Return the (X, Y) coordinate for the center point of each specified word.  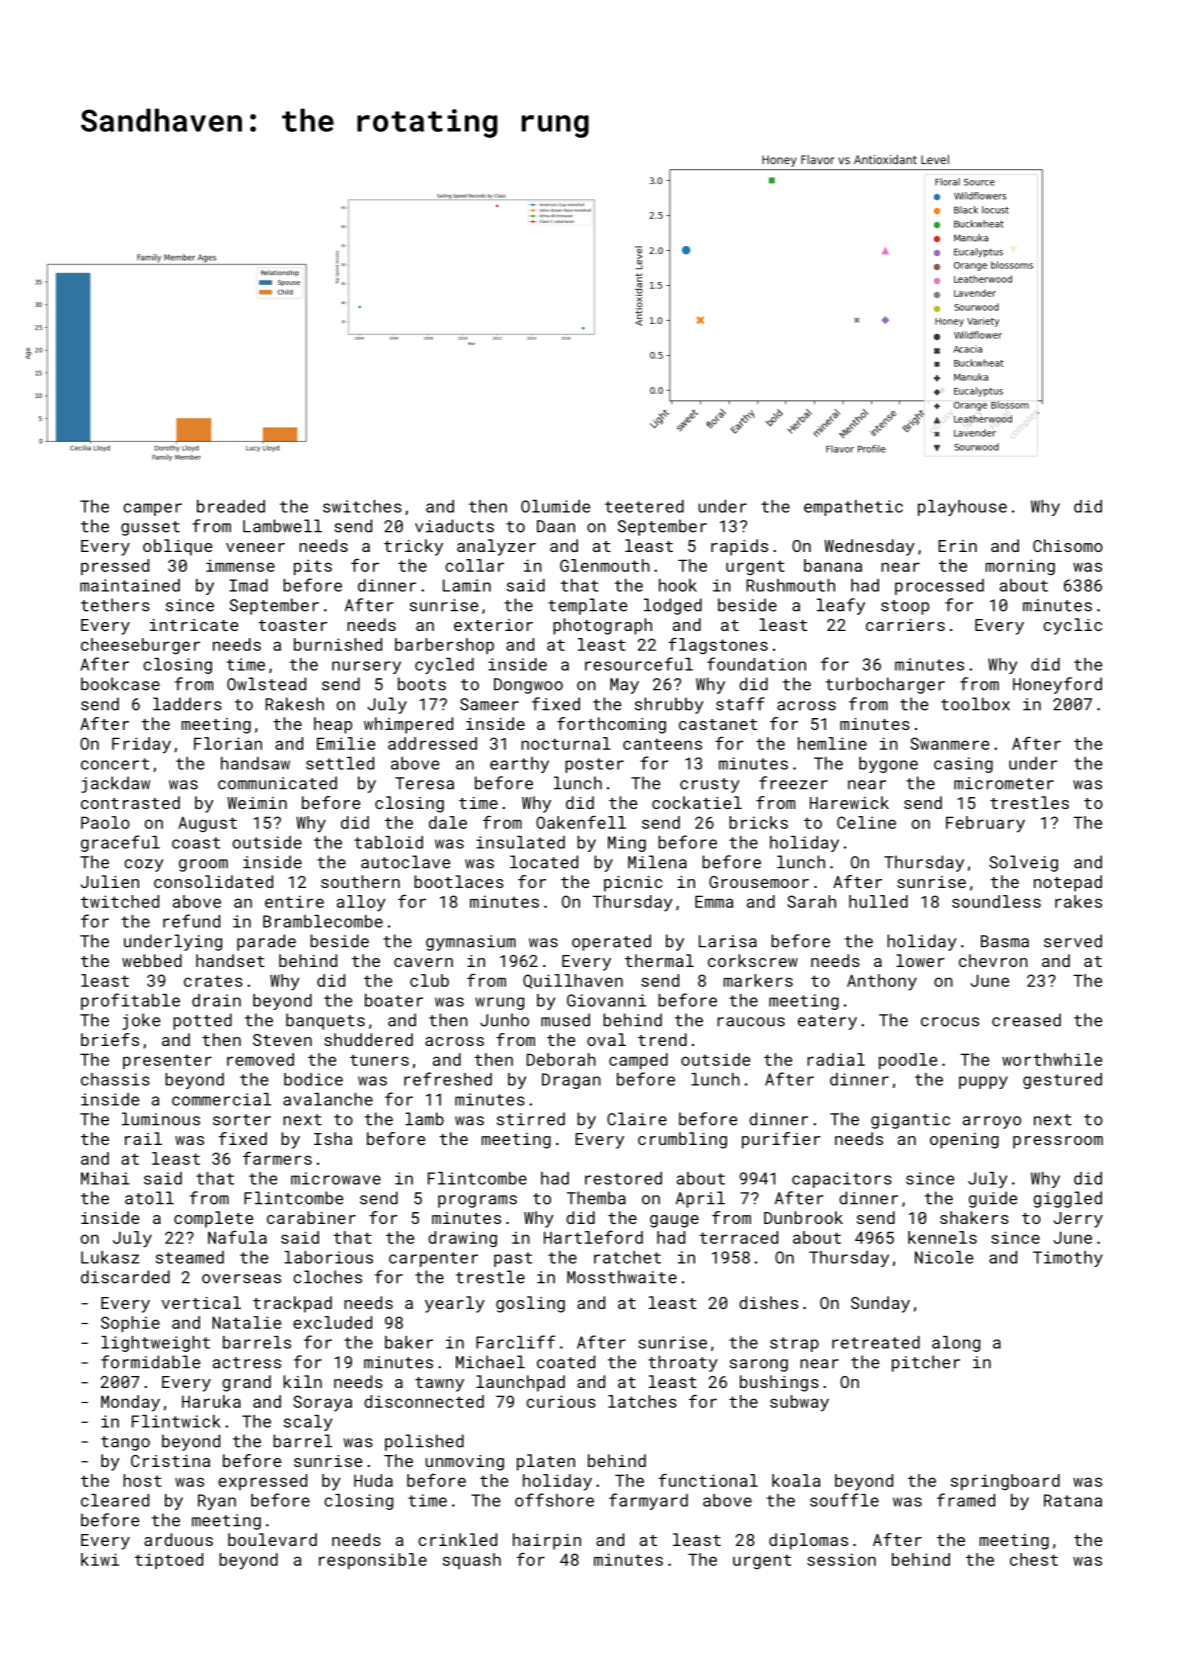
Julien (110, 881)
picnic (633, 884)
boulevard (272, 1539)
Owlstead (266, 684)
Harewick (849, 802)
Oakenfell (581, 822)
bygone (888, 765)
